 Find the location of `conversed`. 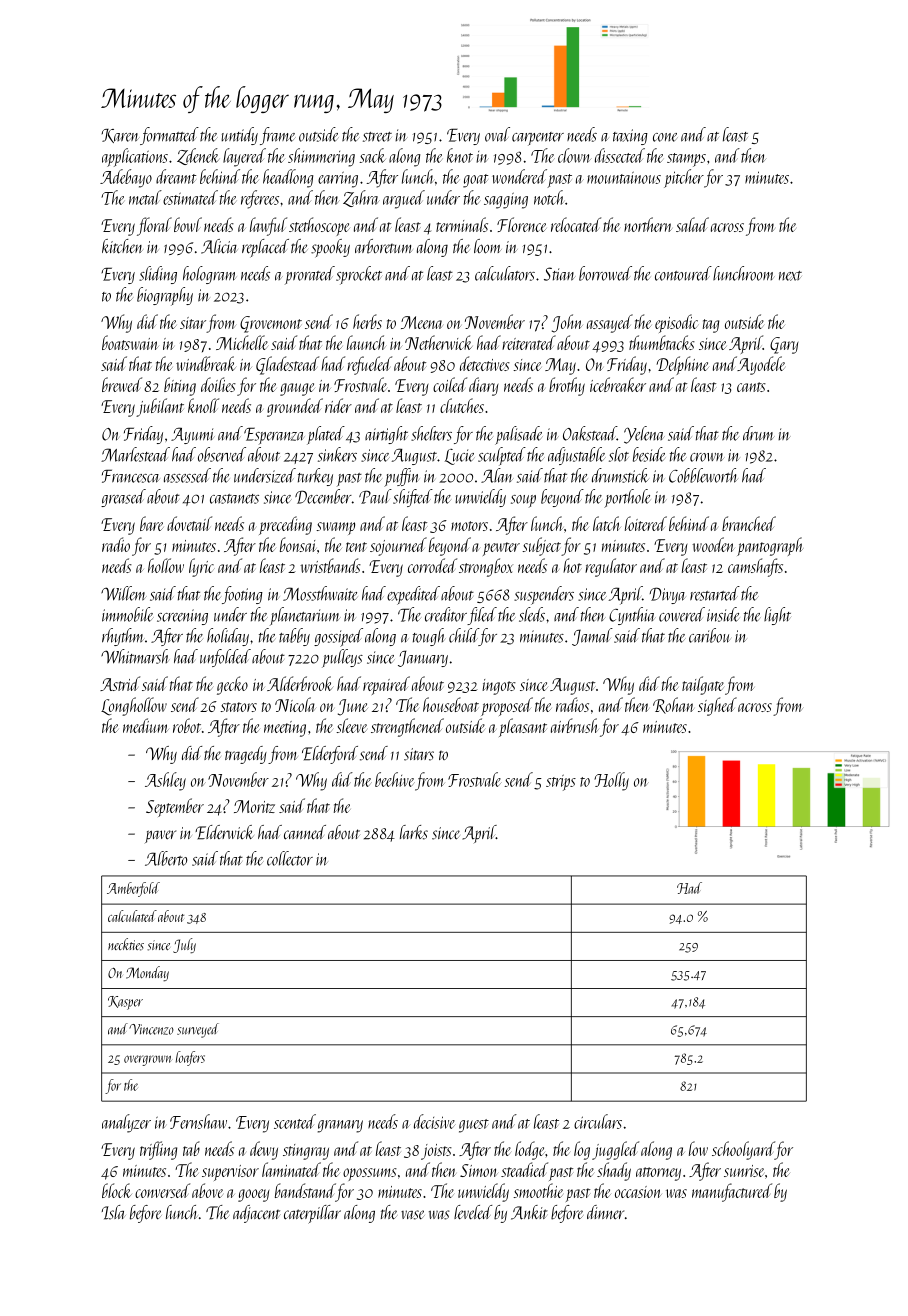

conversed is located at coordinates (162, 1190).
